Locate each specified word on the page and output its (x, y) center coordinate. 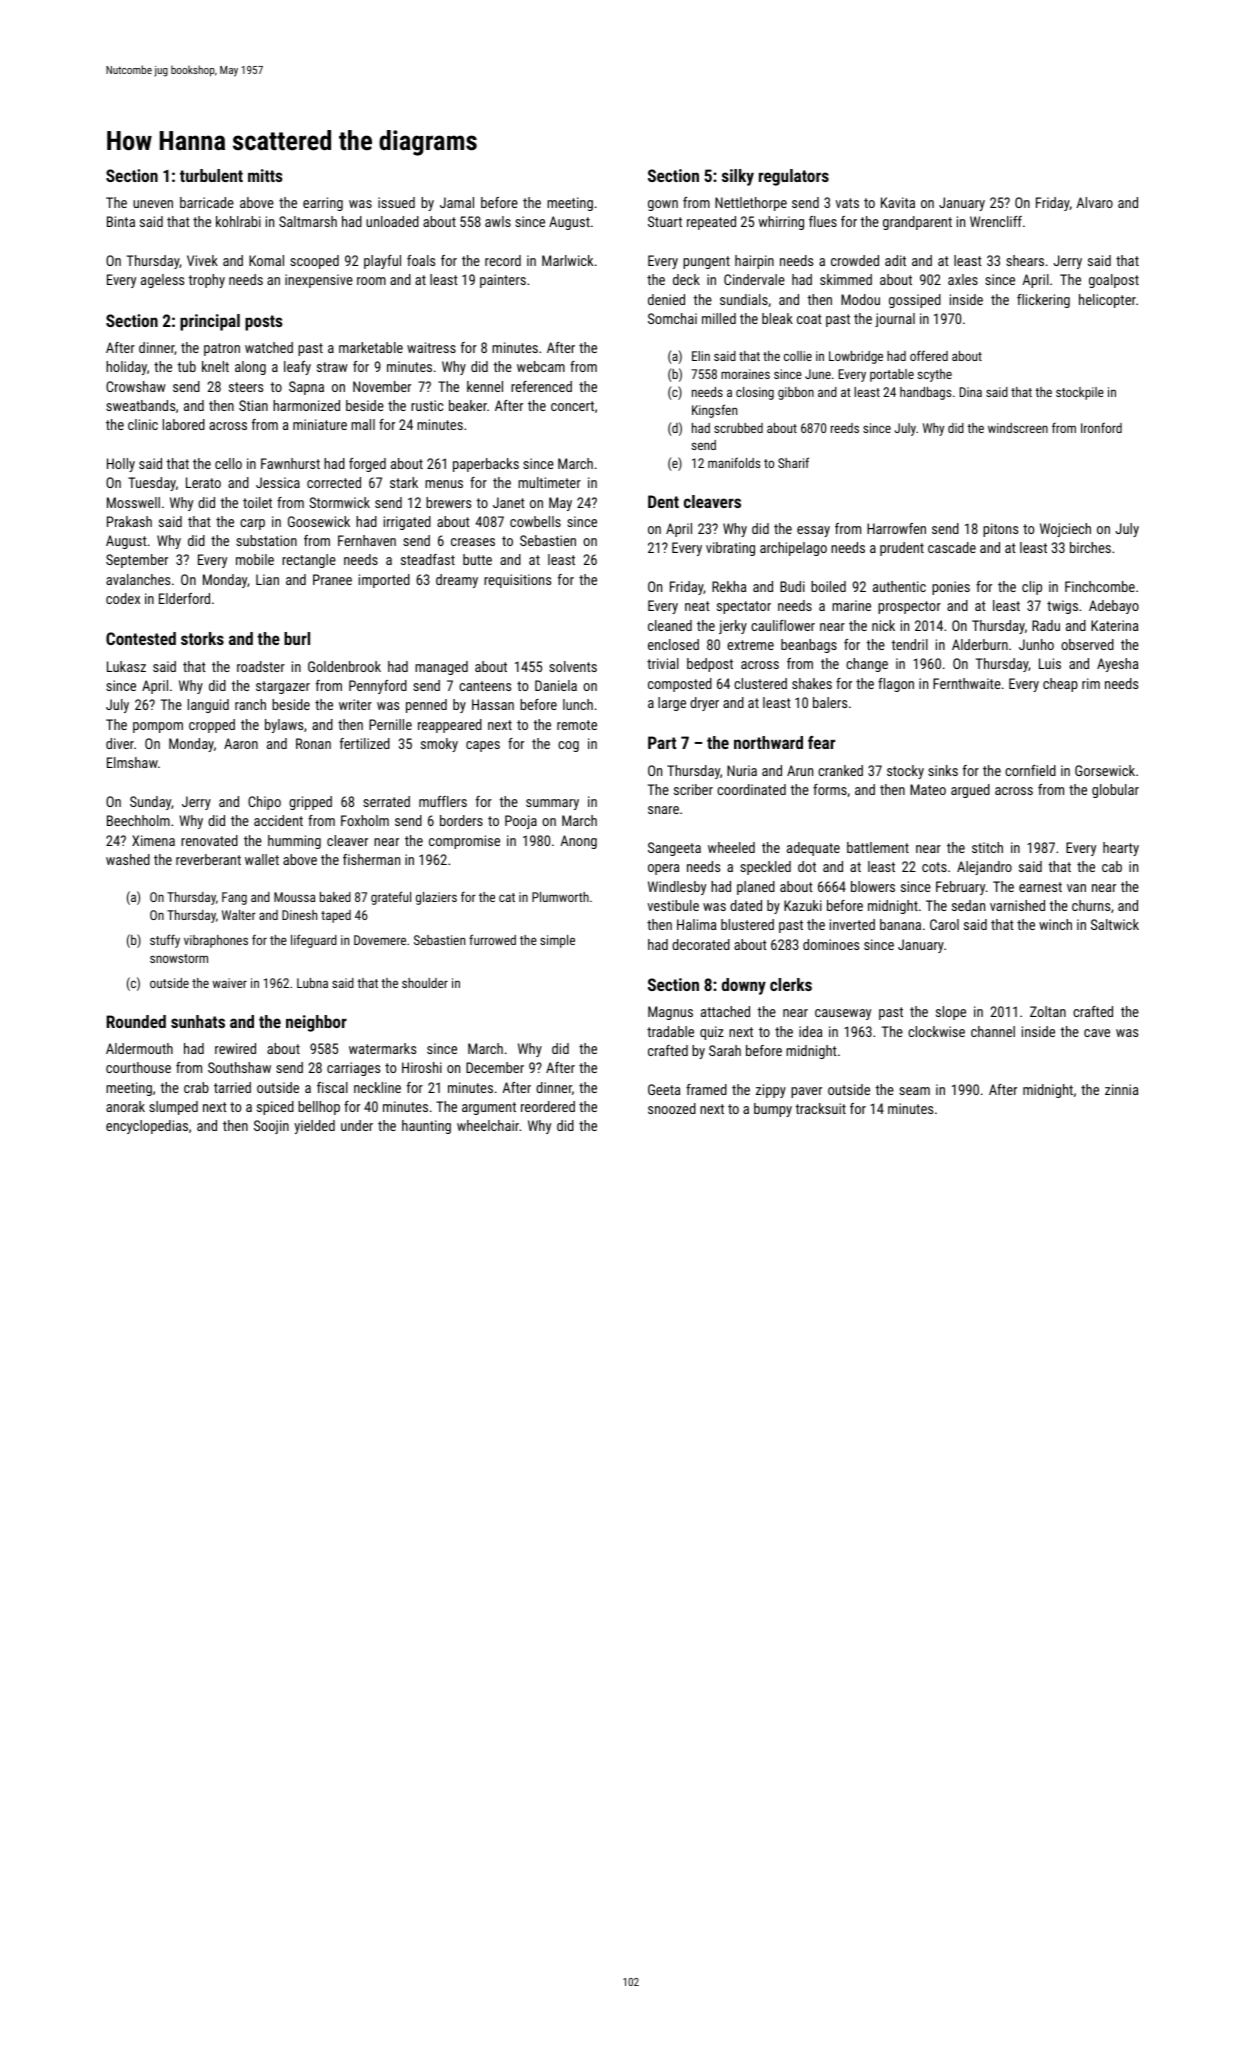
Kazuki (803, 905)
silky (738, 177)
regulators (794, 177)
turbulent (211, 175)
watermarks (382, 1048)
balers (830, 702)
